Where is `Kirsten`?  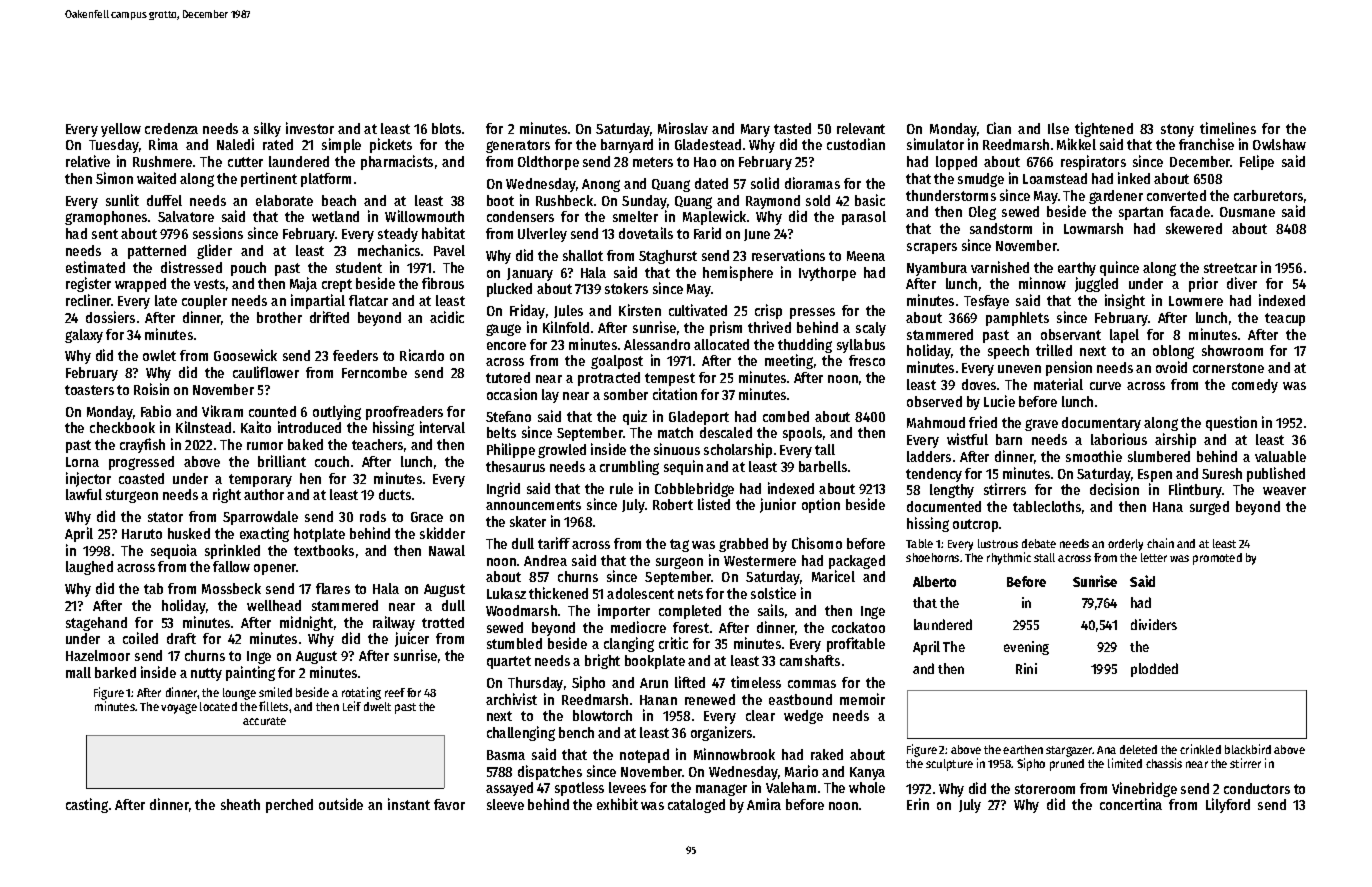
Kirsten is located at coordinates (640, 310).
